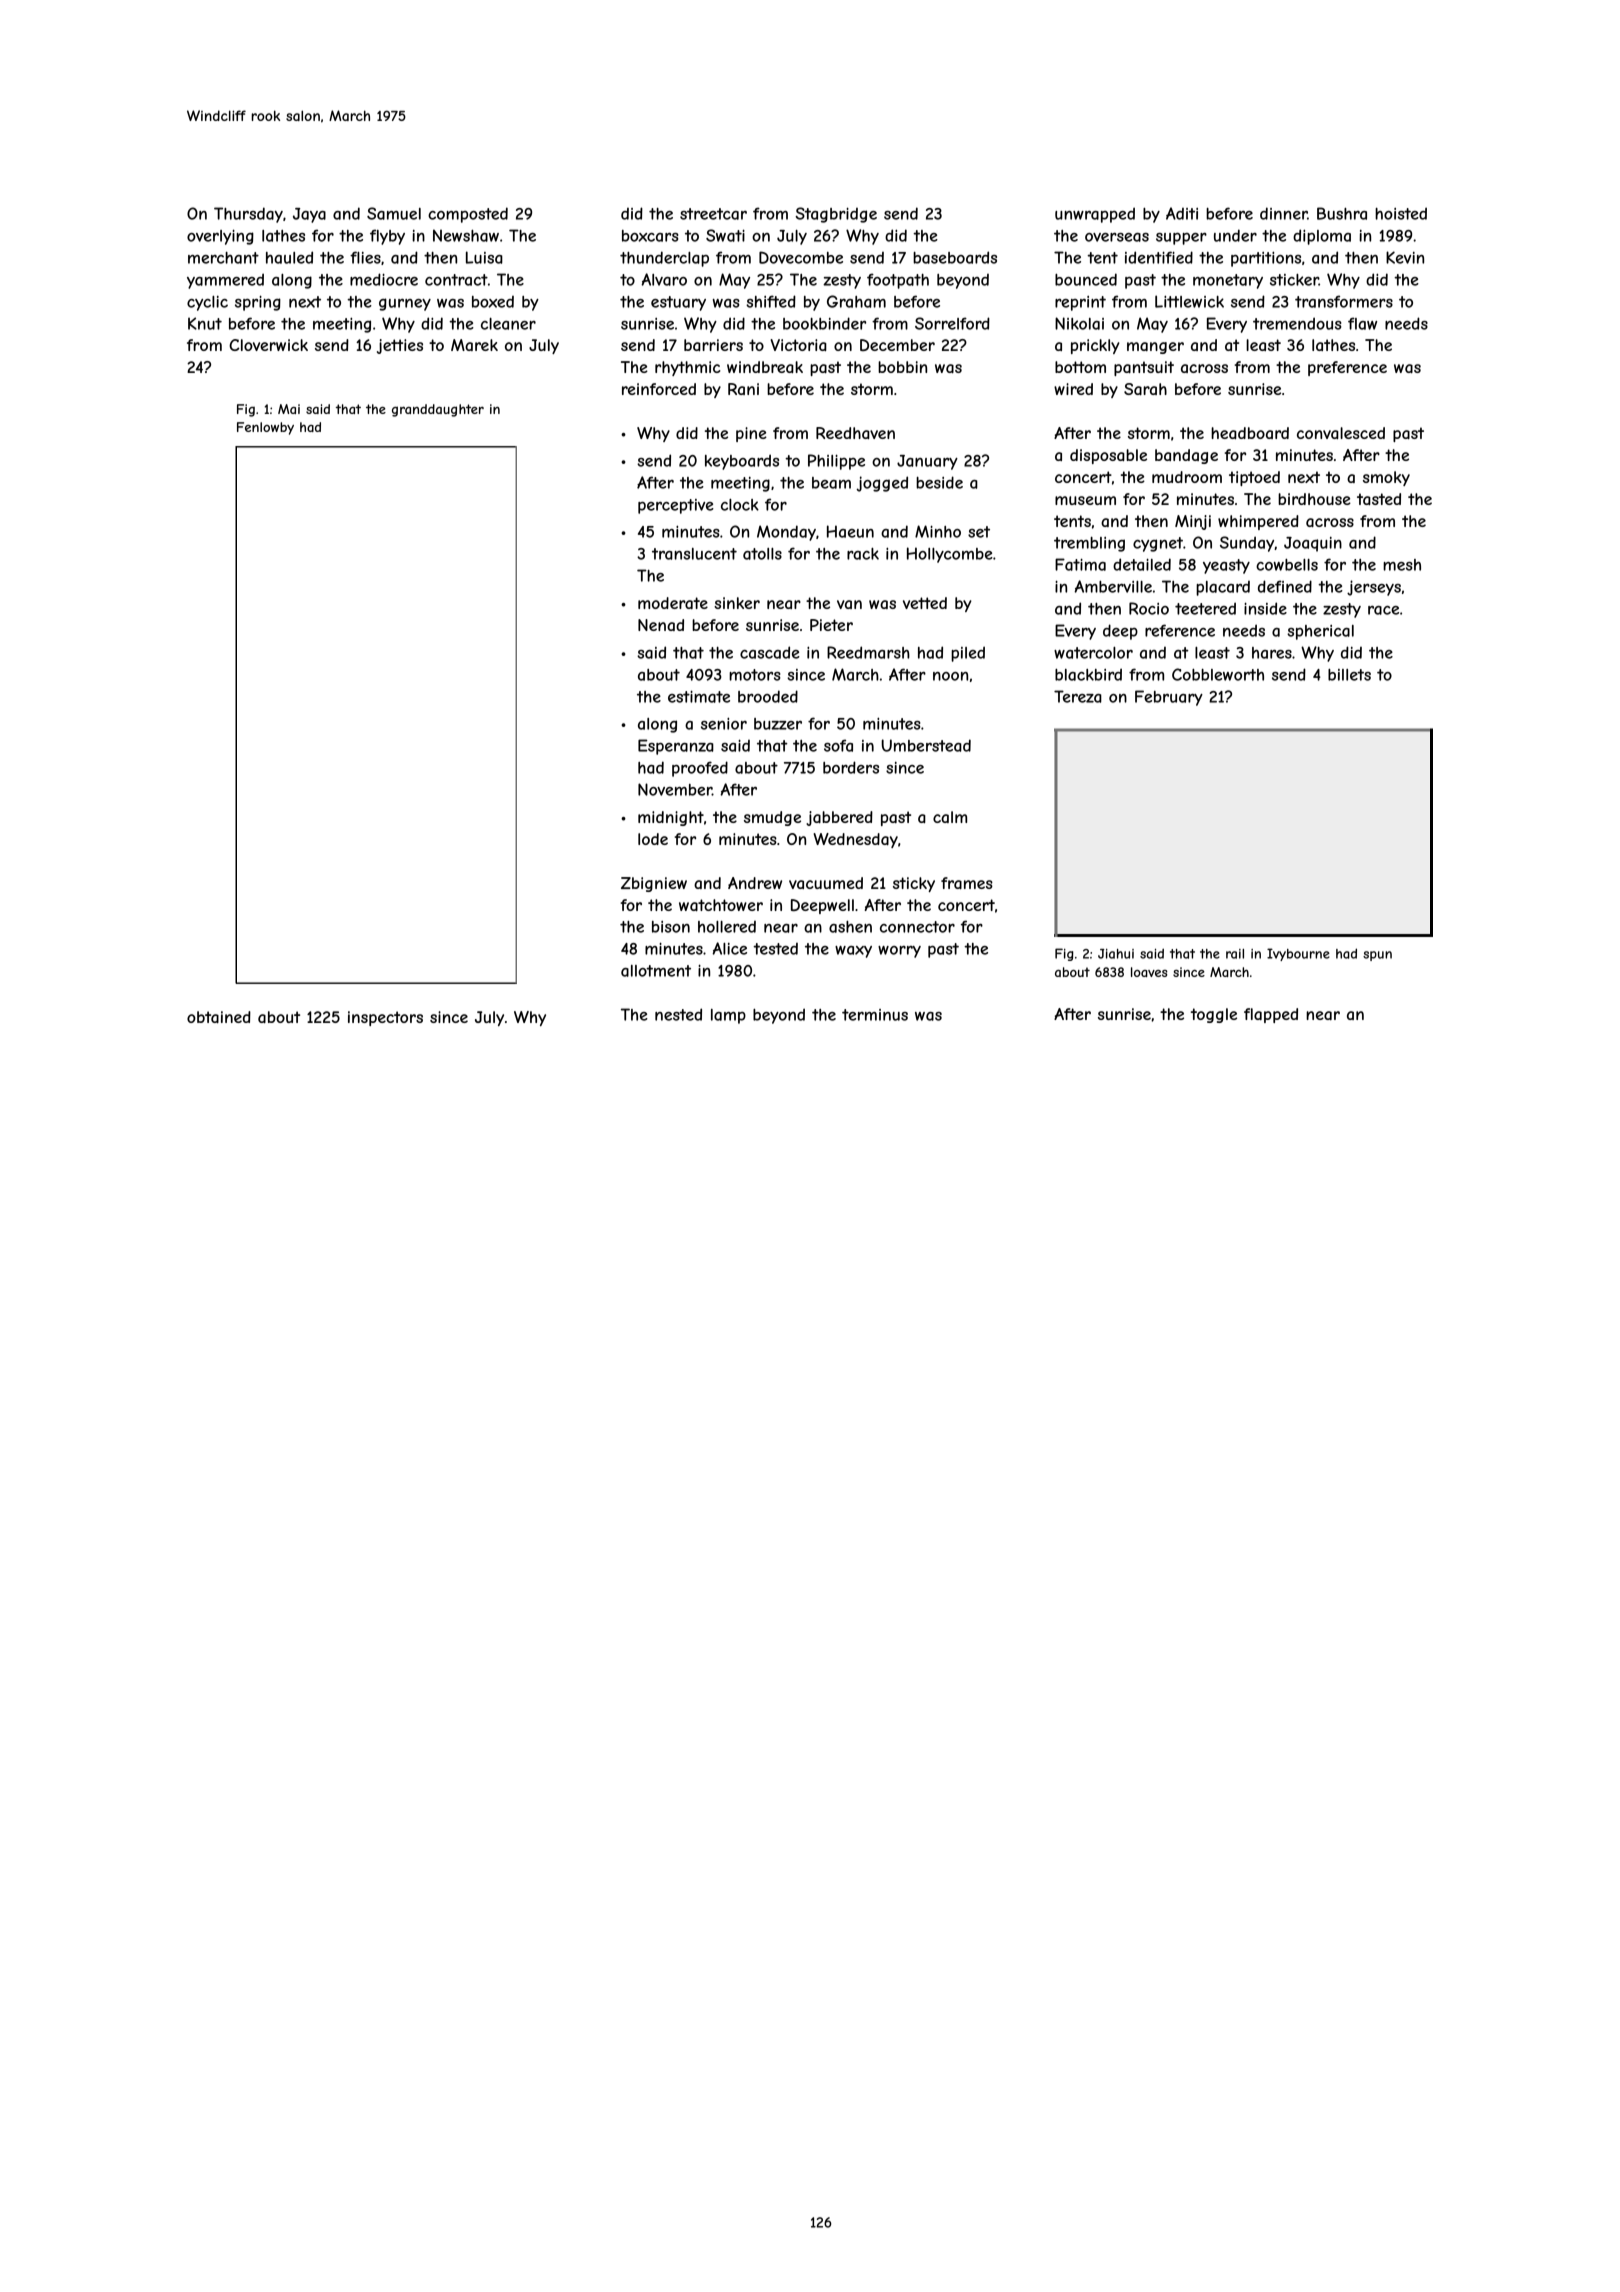 This image has height=2292, width=1620. What do you see at coordinates (1223, 588) in the image?
I see `placard` at bounding box center [1223, 588].
